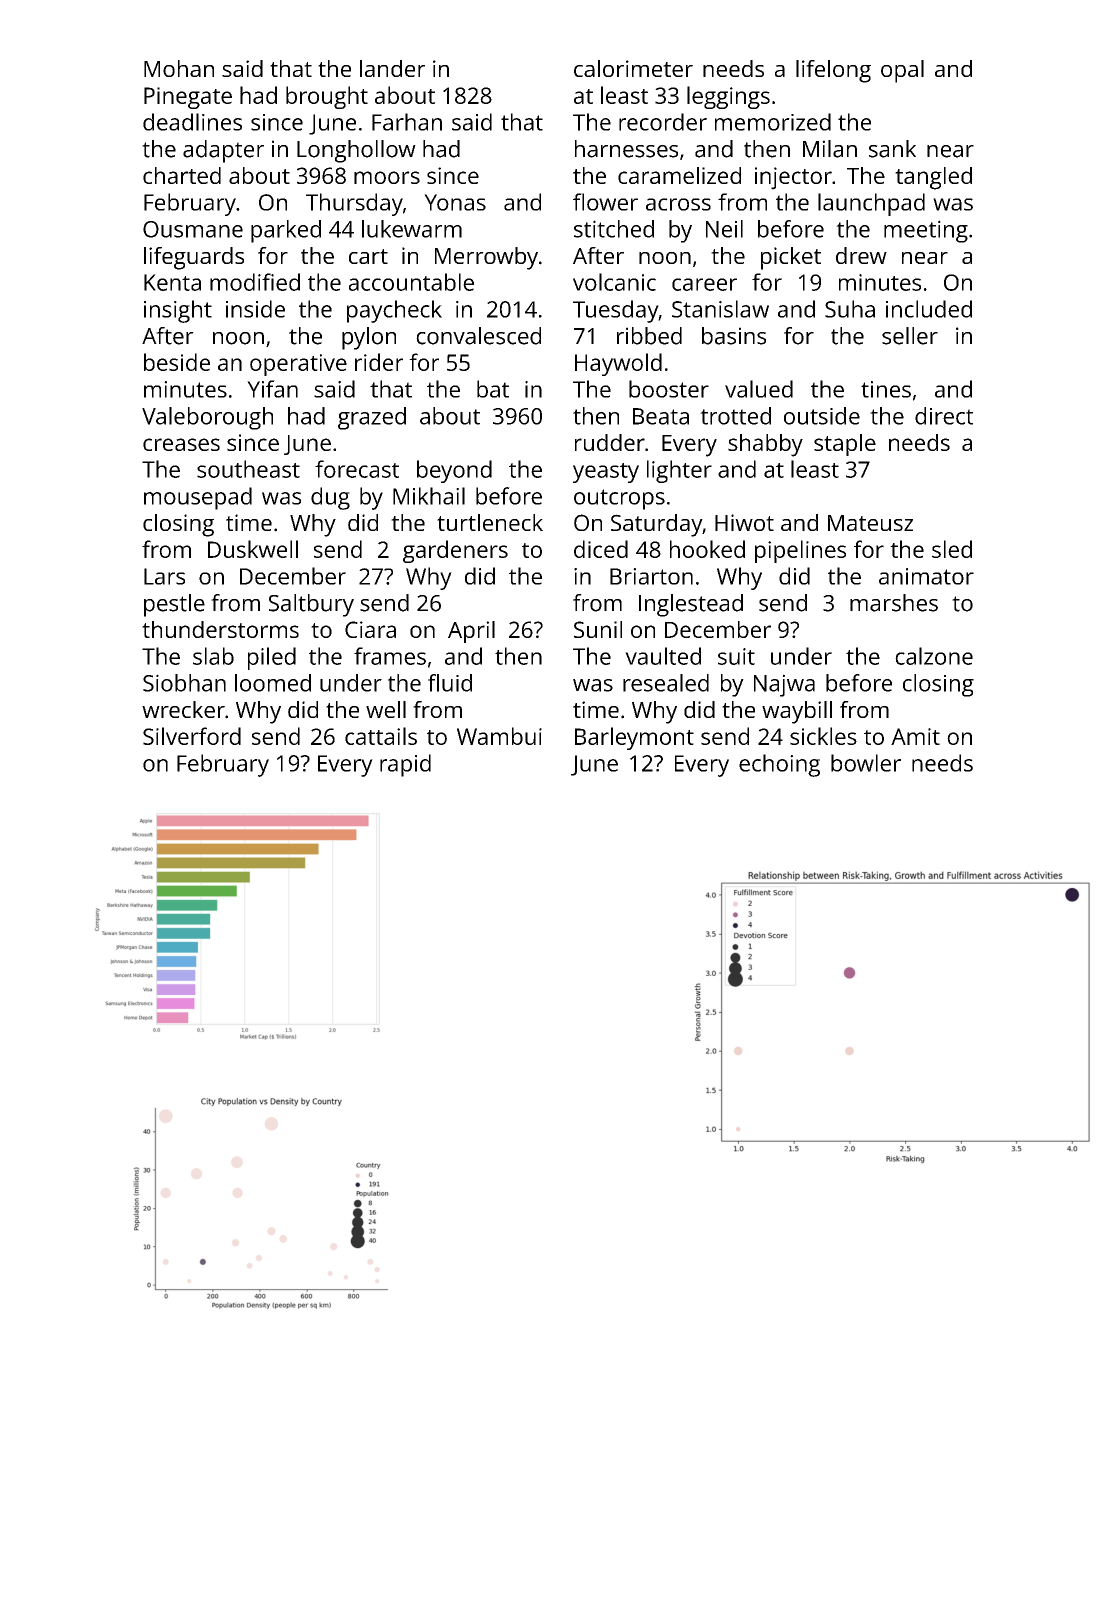 The image size is (1116, 1616). Describe the element at coordinates (192, 736) in the screenshot. I see `Silverford` at that location.
